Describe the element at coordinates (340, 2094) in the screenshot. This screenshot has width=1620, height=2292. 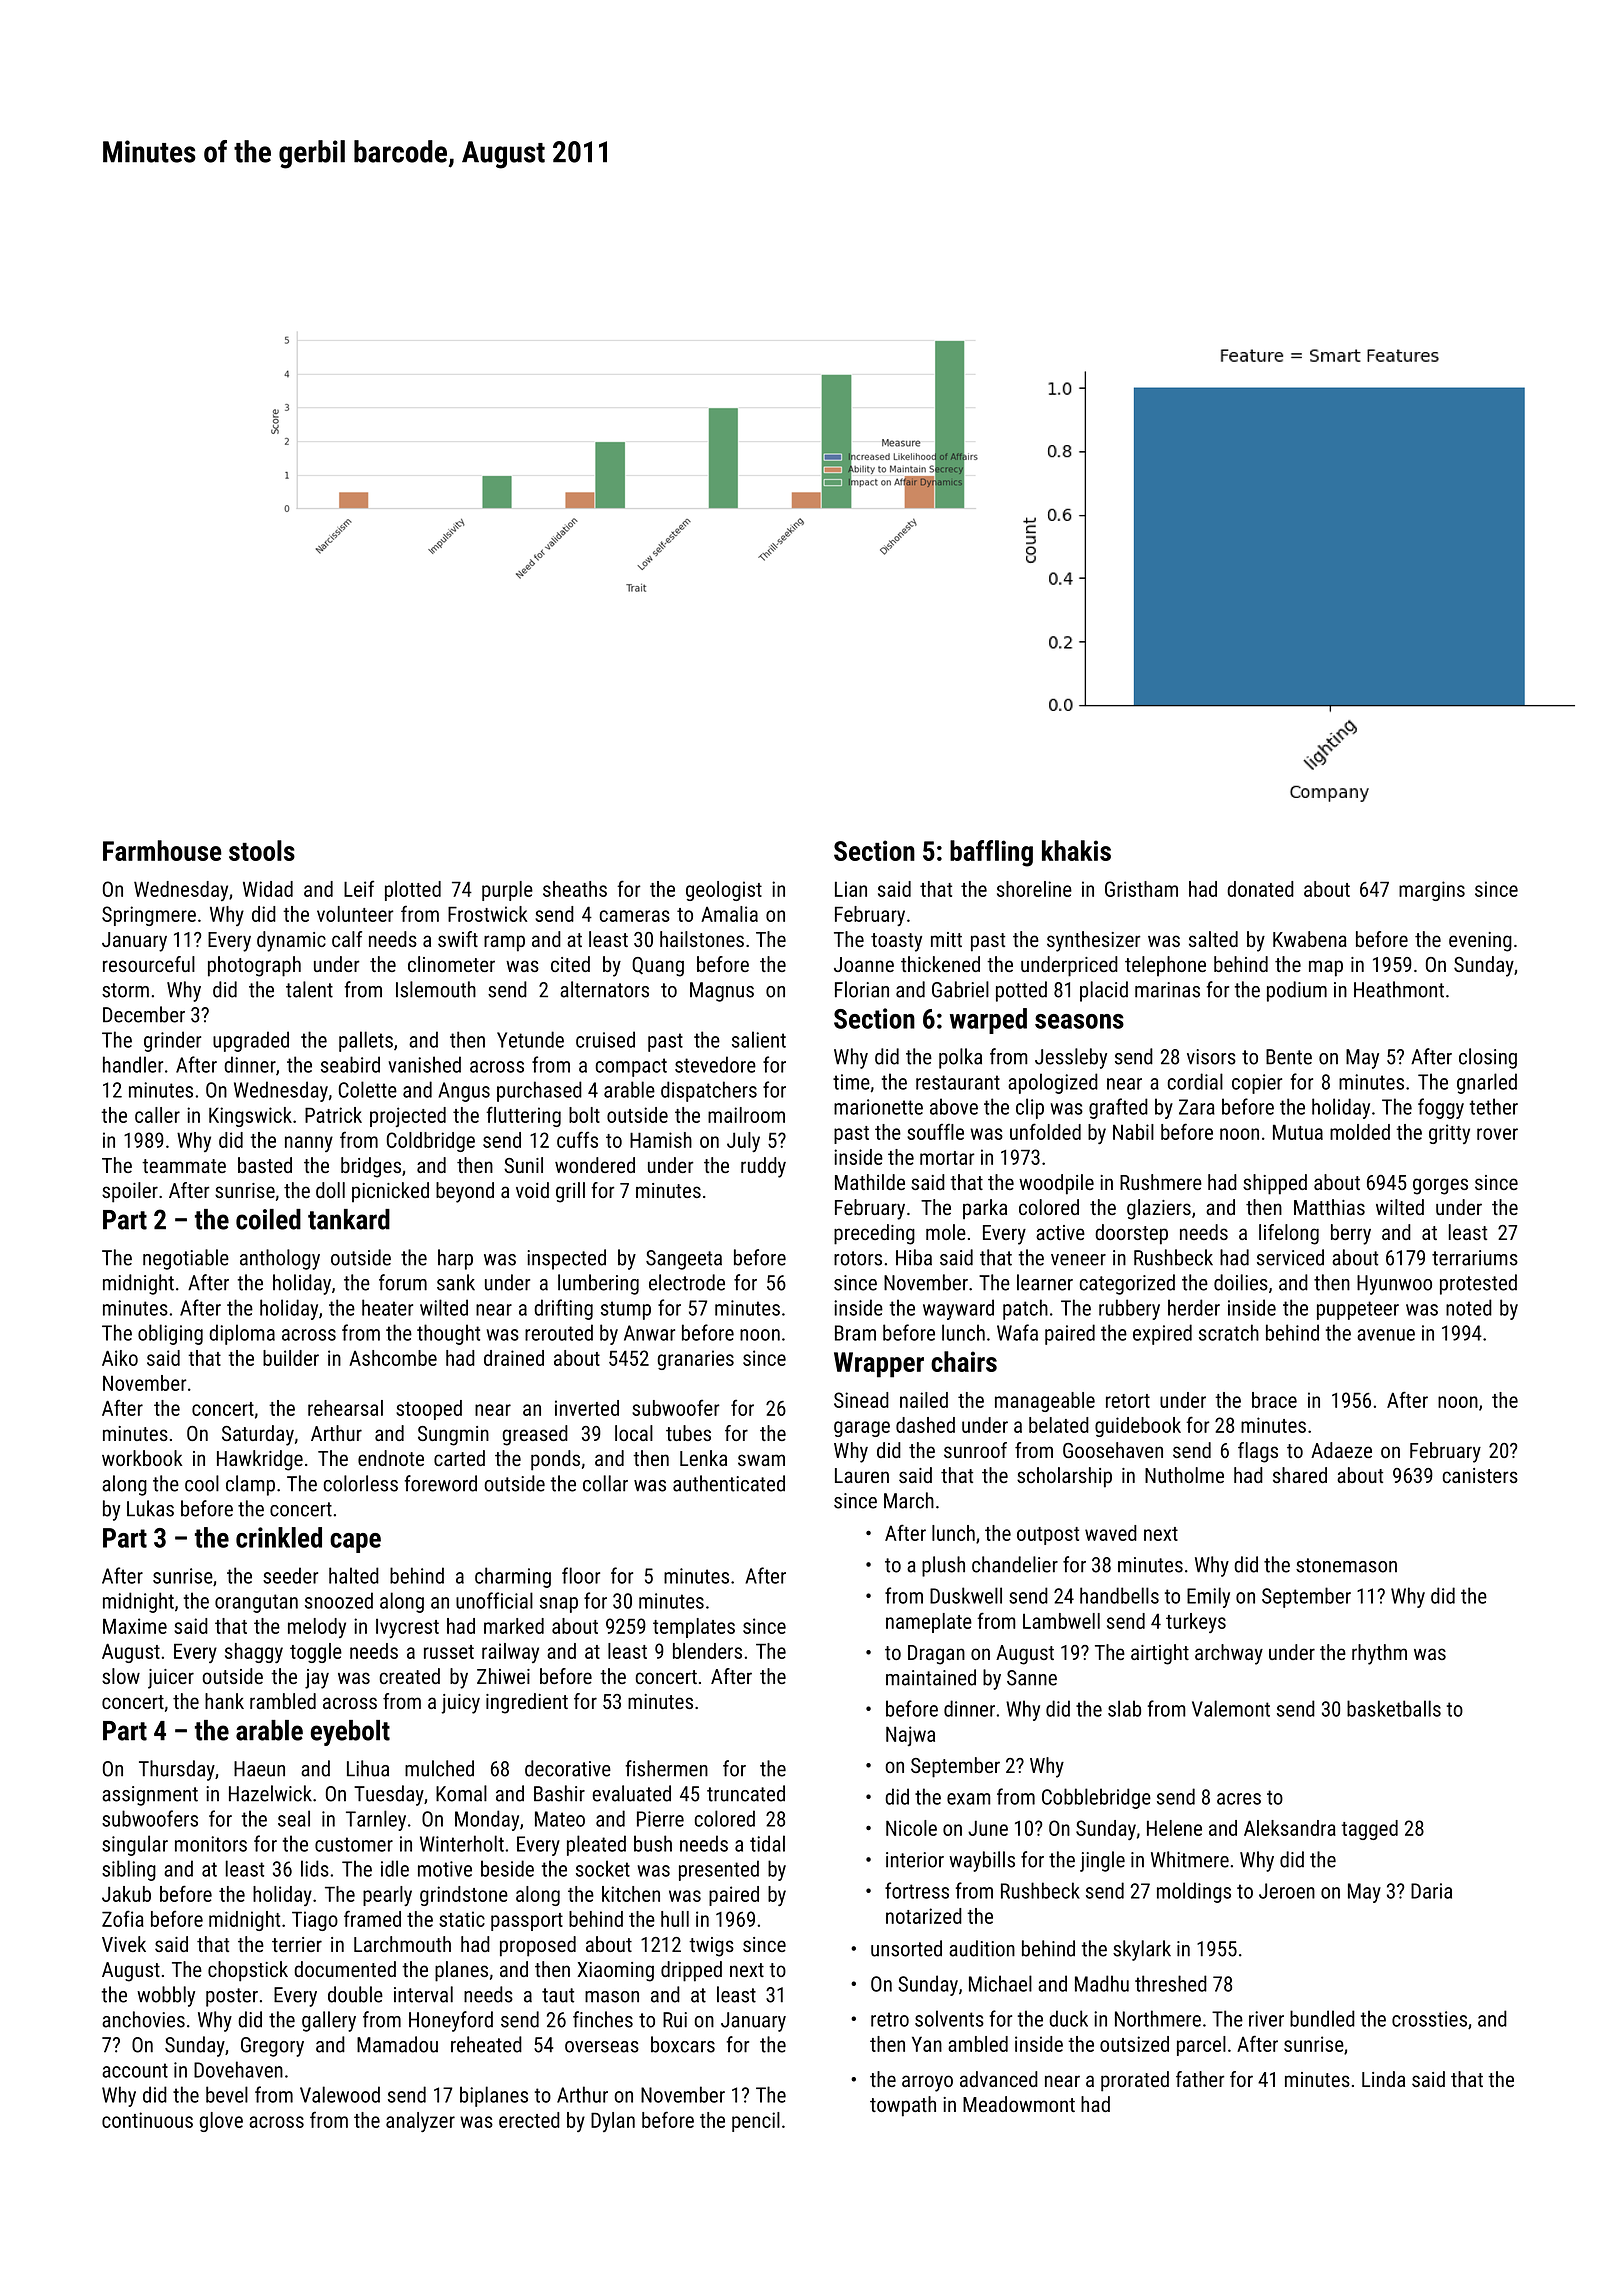
I see `Valewood` at that location.
